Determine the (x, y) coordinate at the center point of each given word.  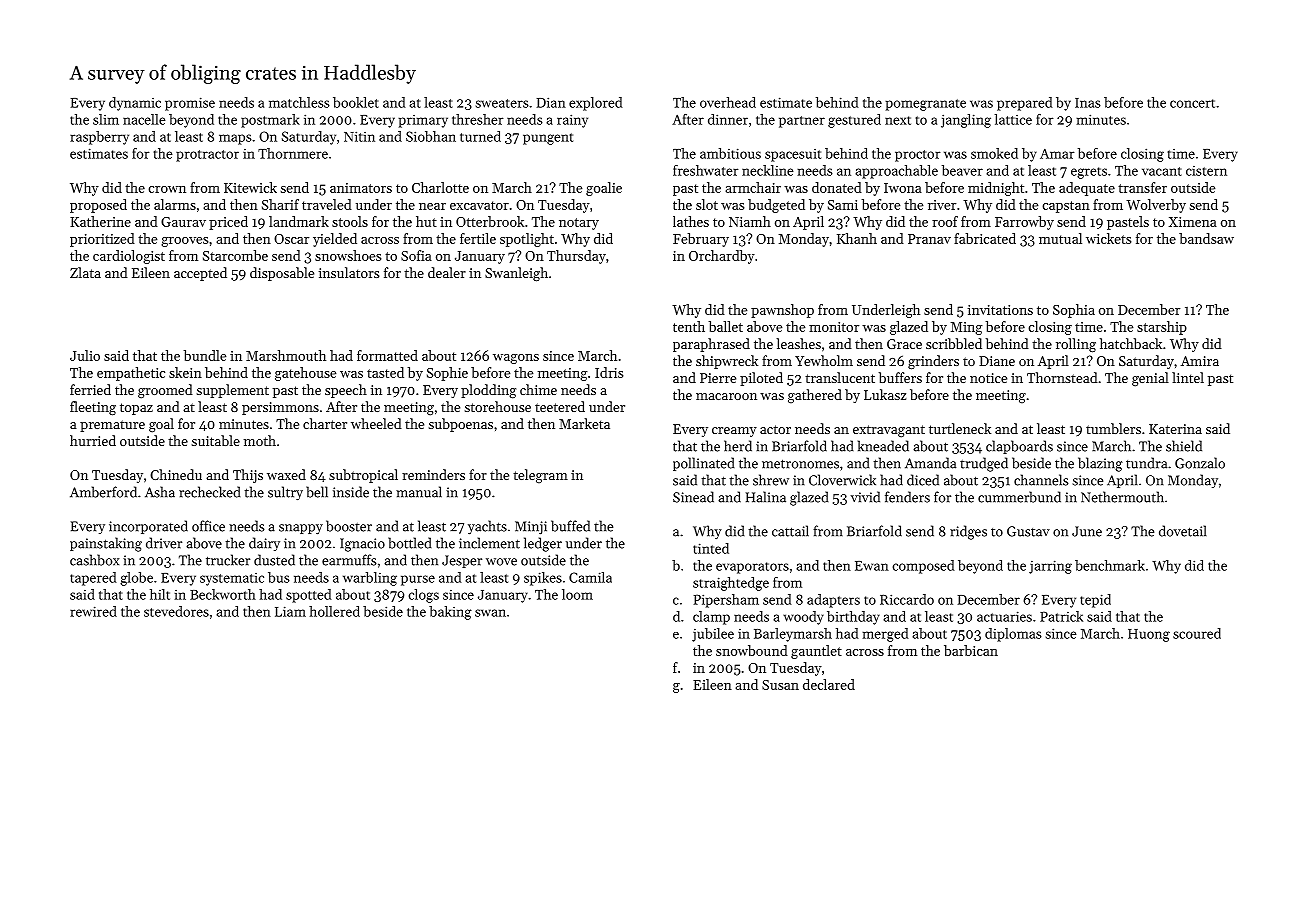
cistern (1206, 171)
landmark (299, 221)
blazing (1100, 464)
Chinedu (176, 474)
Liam (290, 611)
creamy (734, 432)
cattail (790, 531)
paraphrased (711, 345)
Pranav (929, 239)
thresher (477, 119)
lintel (1188, 377)
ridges (968, 532)
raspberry (99, 138)
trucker (228, 560)
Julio (85, 355)
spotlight (527, 240)
